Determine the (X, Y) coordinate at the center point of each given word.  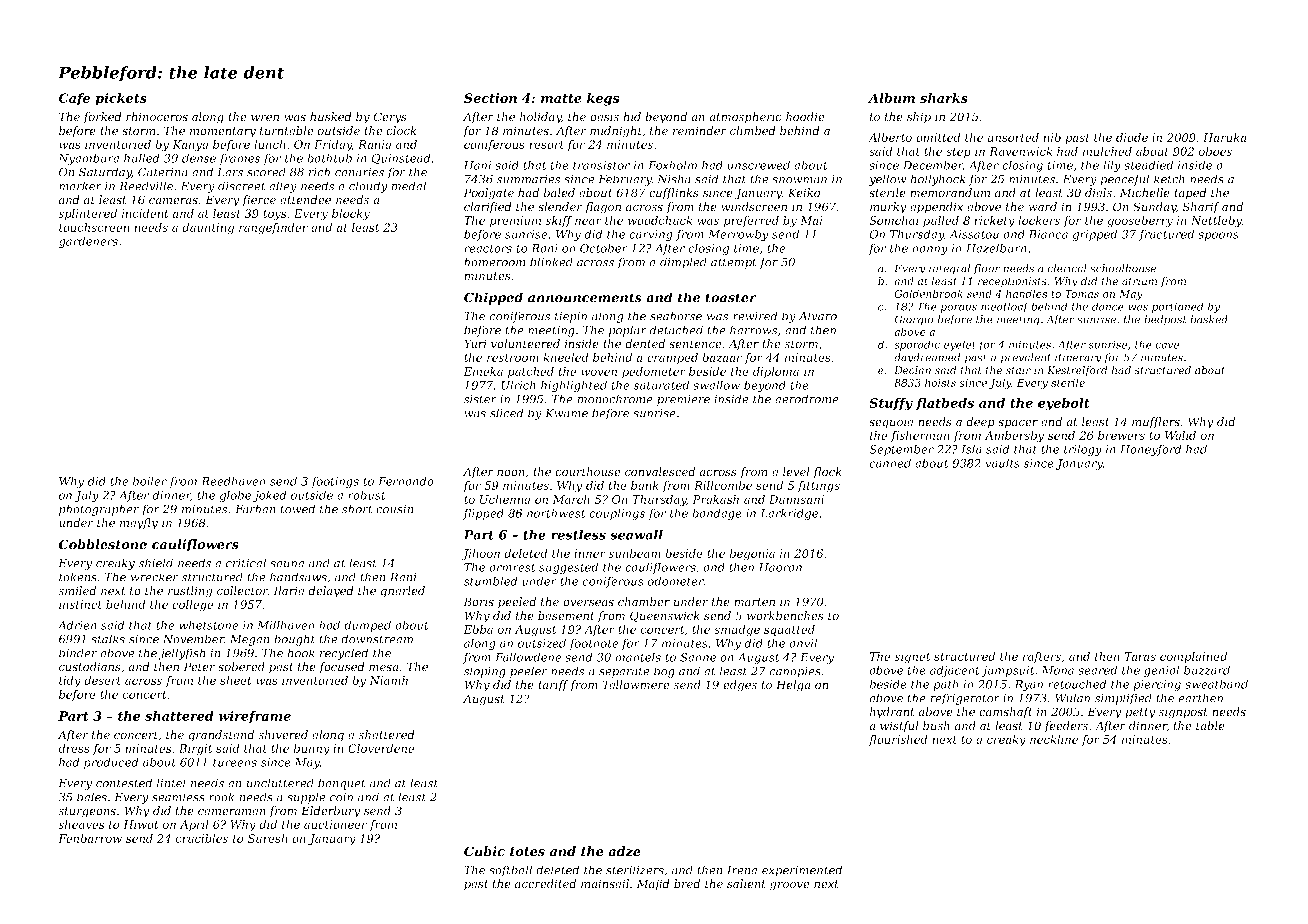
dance (1108, 306)
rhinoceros (157, 117)
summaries (528, 179)
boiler (150, 481)
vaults (1002, 463)
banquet (342, 784)
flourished (898, 740)
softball (510, 871)
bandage (717, 514)
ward (1043, 206)
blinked (551, 262)
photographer (99, 510)
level (796, 472)
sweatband (1216, 684)
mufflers (1156, 423)
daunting (208, 229)
